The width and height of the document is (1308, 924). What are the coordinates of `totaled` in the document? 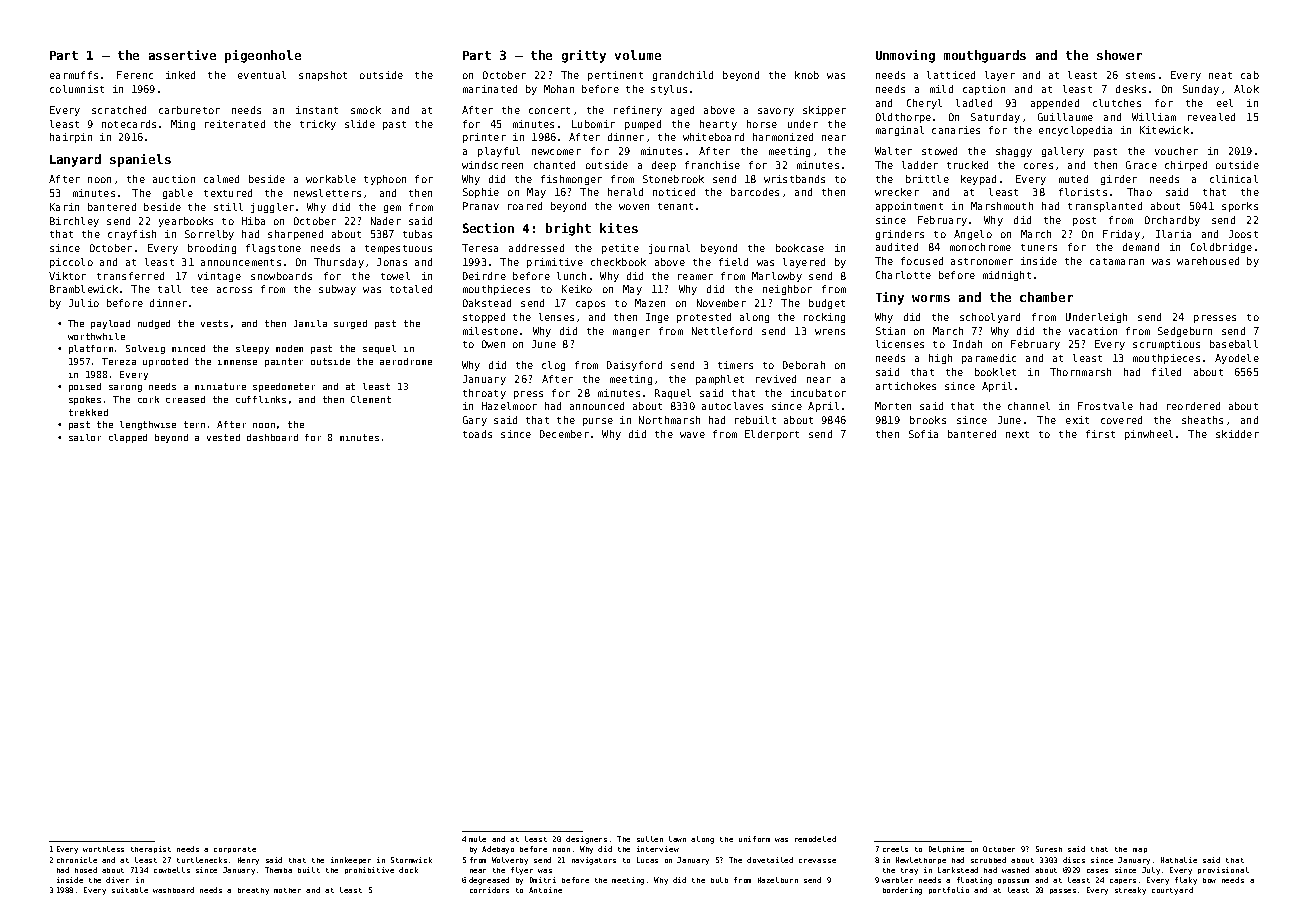 It's located at (411, 289).
